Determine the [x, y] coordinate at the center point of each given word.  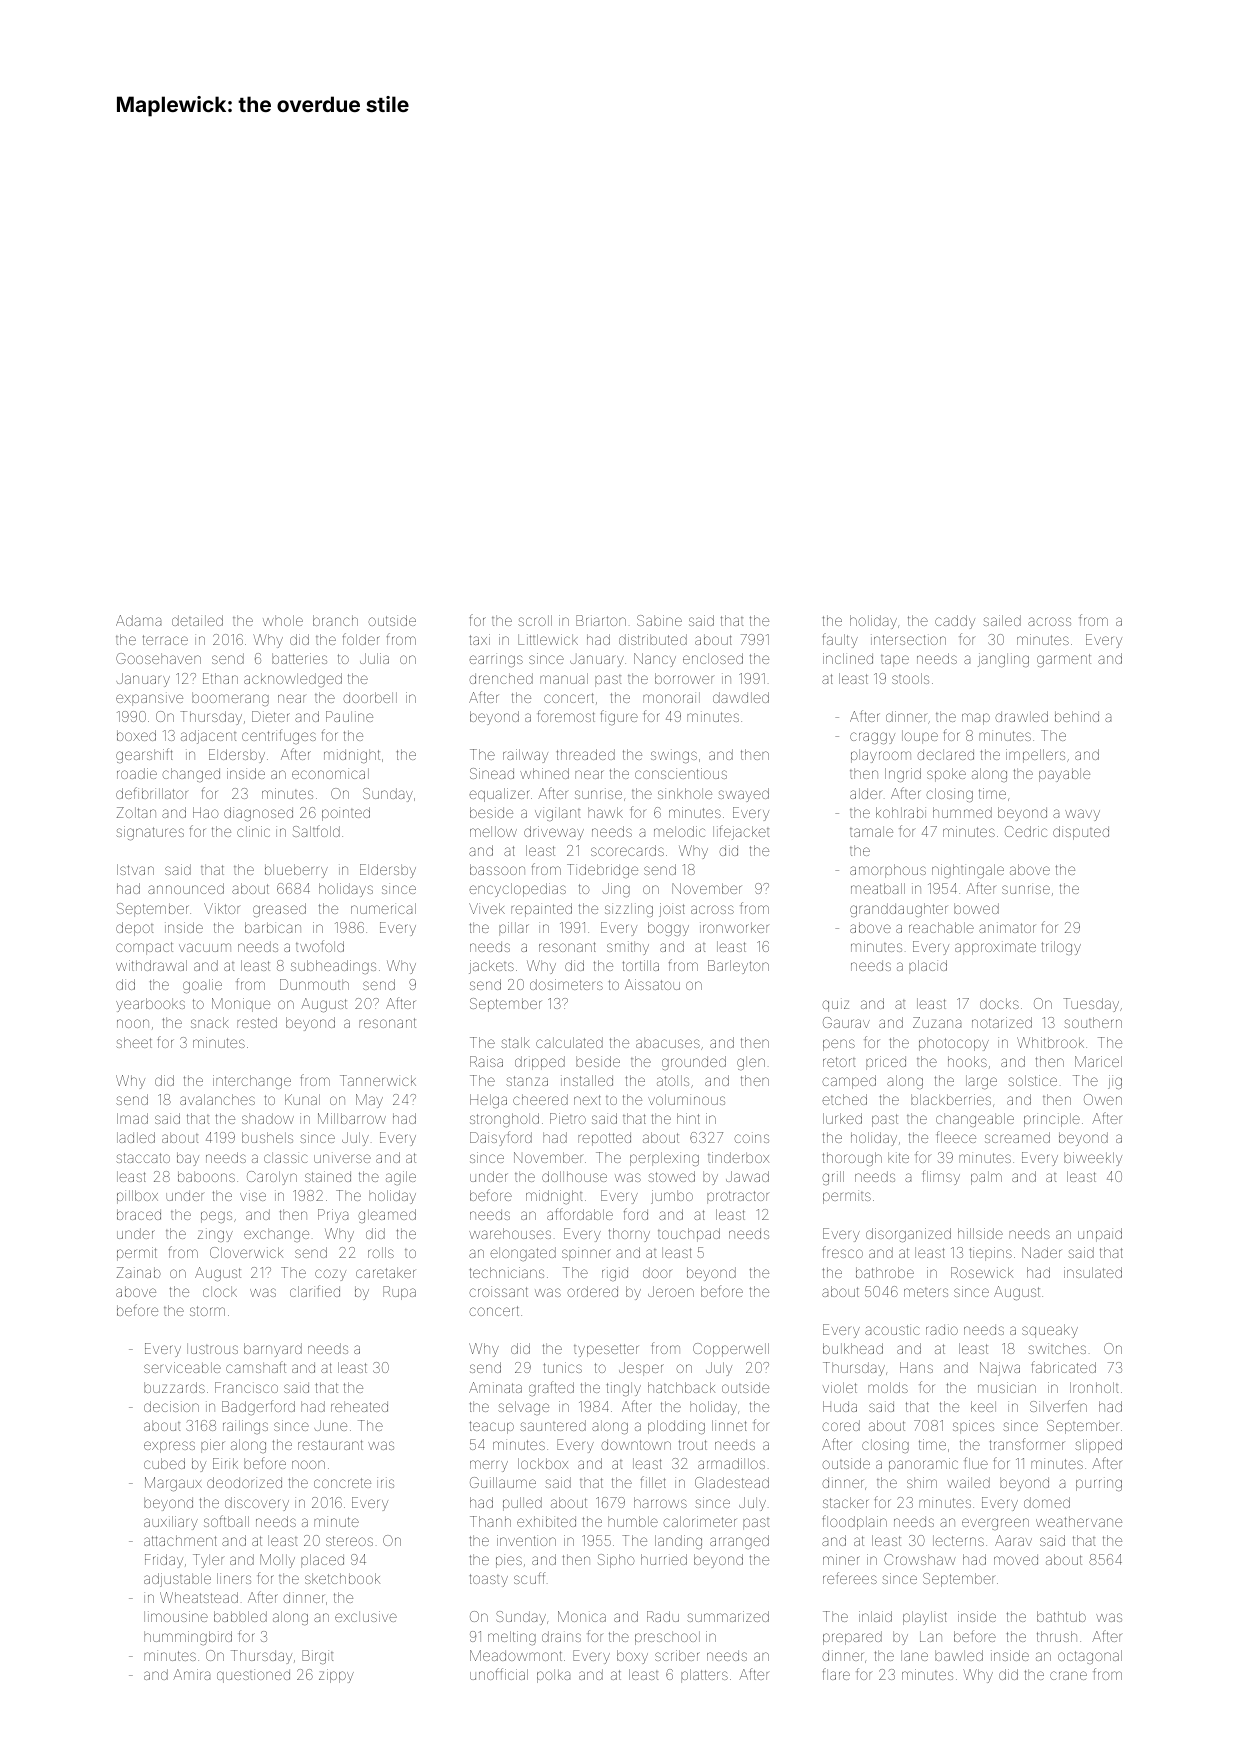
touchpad [689, 1235]
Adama [138, 620]
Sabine [659, 620]
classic [286, 1157]
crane [1068, 1675]
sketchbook [342, 1578]
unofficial [499, 1674]
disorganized [908, 1235]
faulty [840, 640]
